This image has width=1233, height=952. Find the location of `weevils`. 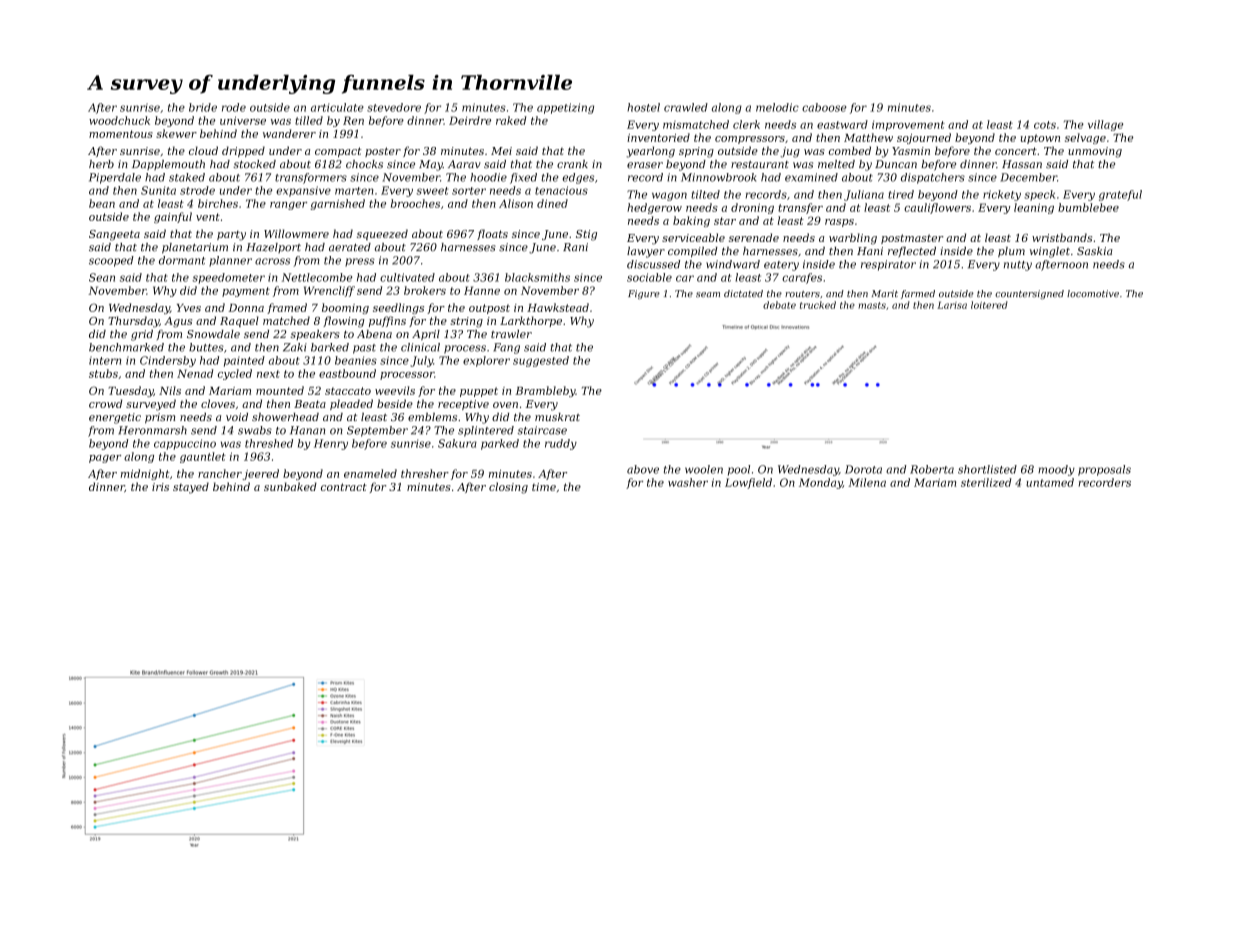

weevils is located at coordinates (395, 390).
